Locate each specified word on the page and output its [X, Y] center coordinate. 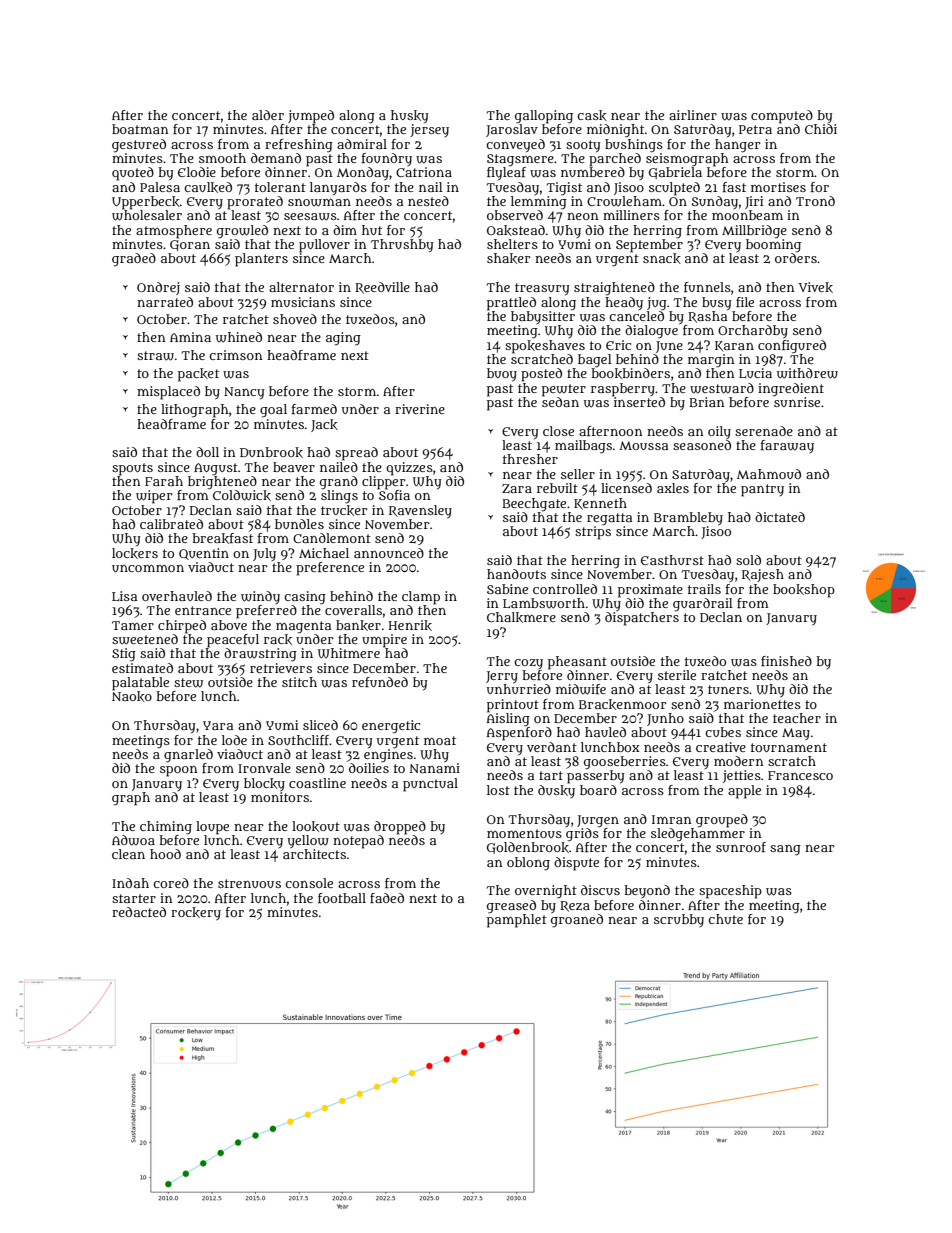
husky [410, 116]
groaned [577, 920]
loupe [212, 828]
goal [273, 411]
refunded [380, 682]
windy [260, 597]
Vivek [816, 287]
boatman [140, 129]
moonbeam [747, 215]
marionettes [762, 704]
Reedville [382, 288]
